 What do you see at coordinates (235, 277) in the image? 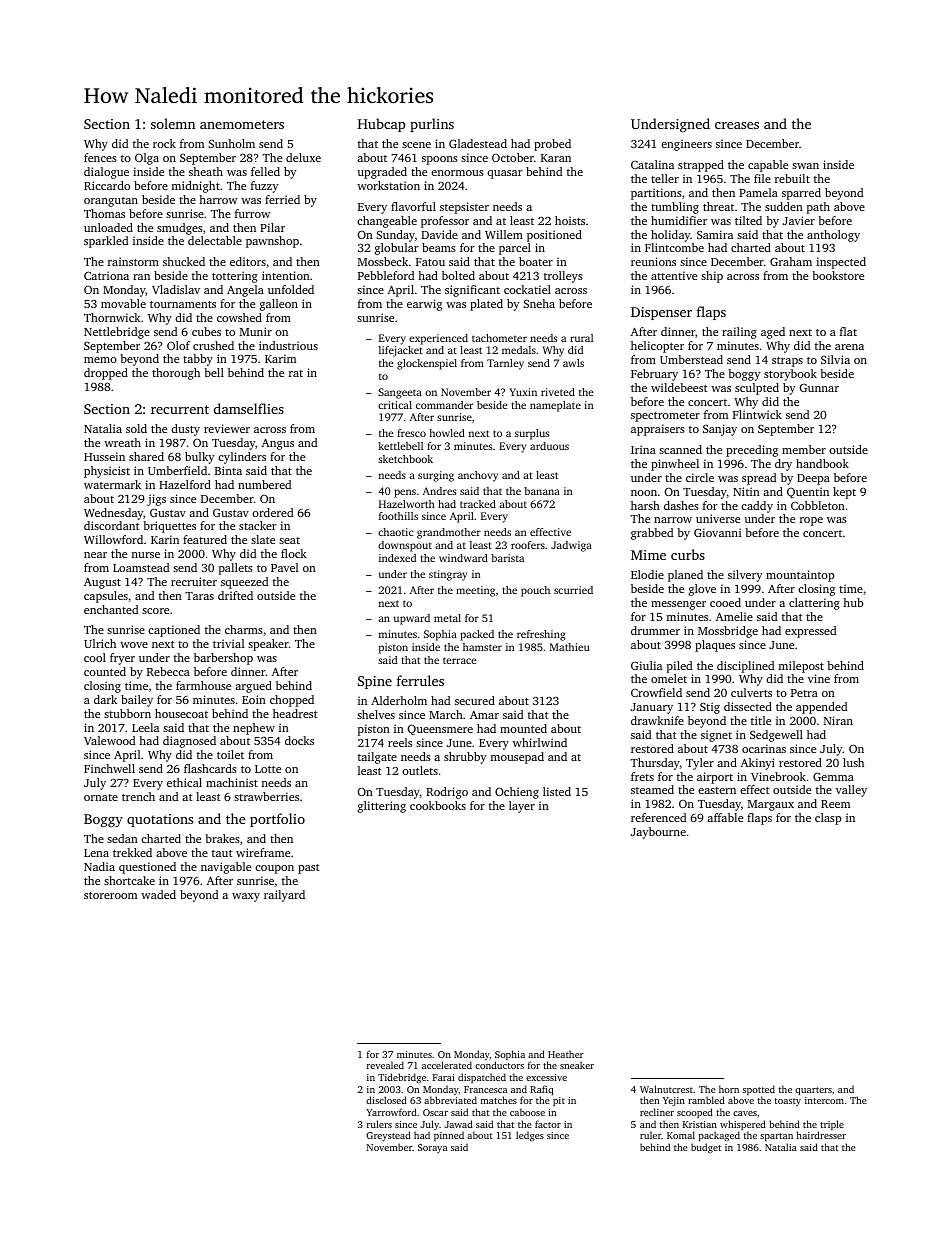
I see `tottering` at bounding box center [235, 277].
